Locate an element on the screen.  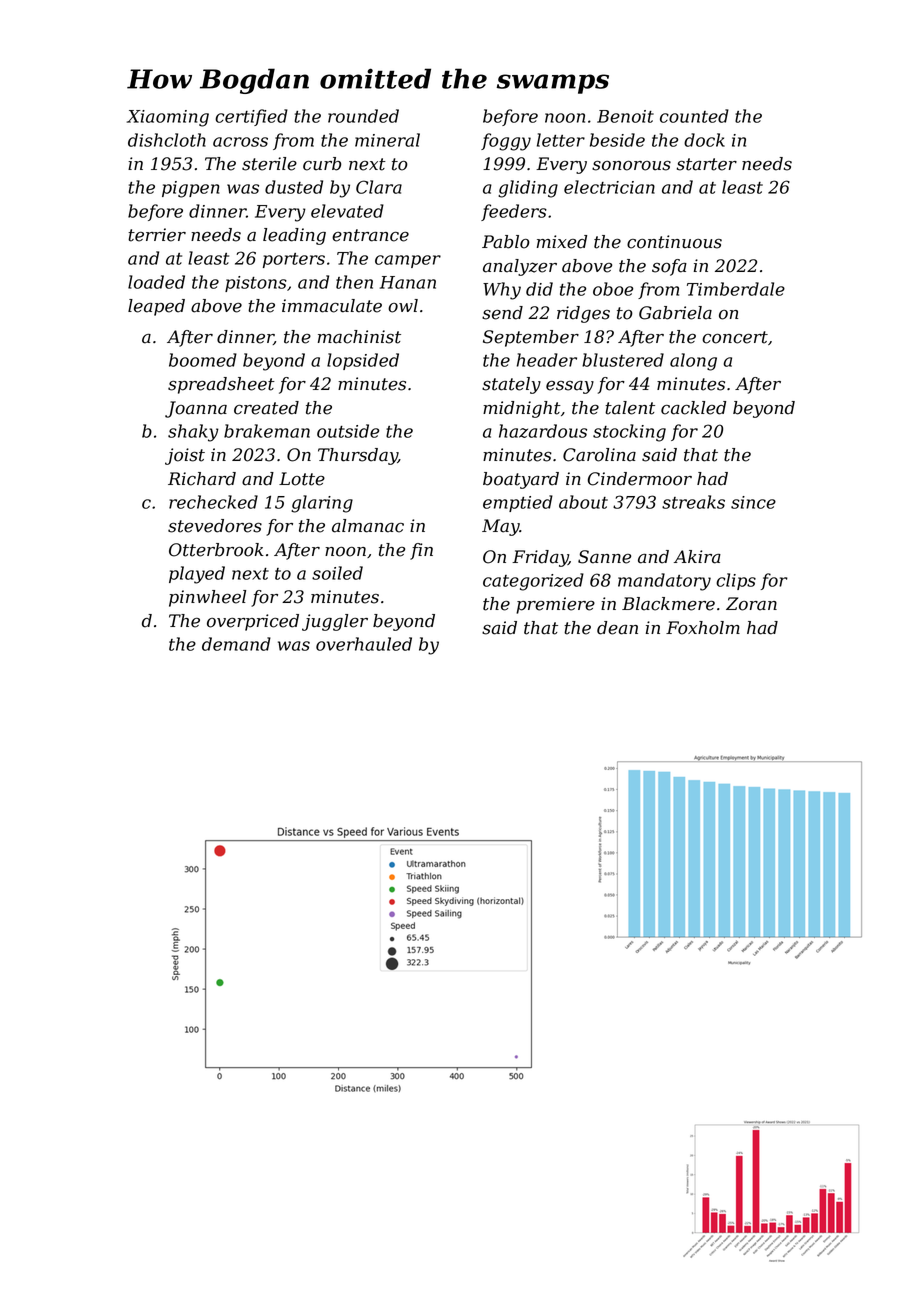
Joanna is located at coordinates (196, 409).
